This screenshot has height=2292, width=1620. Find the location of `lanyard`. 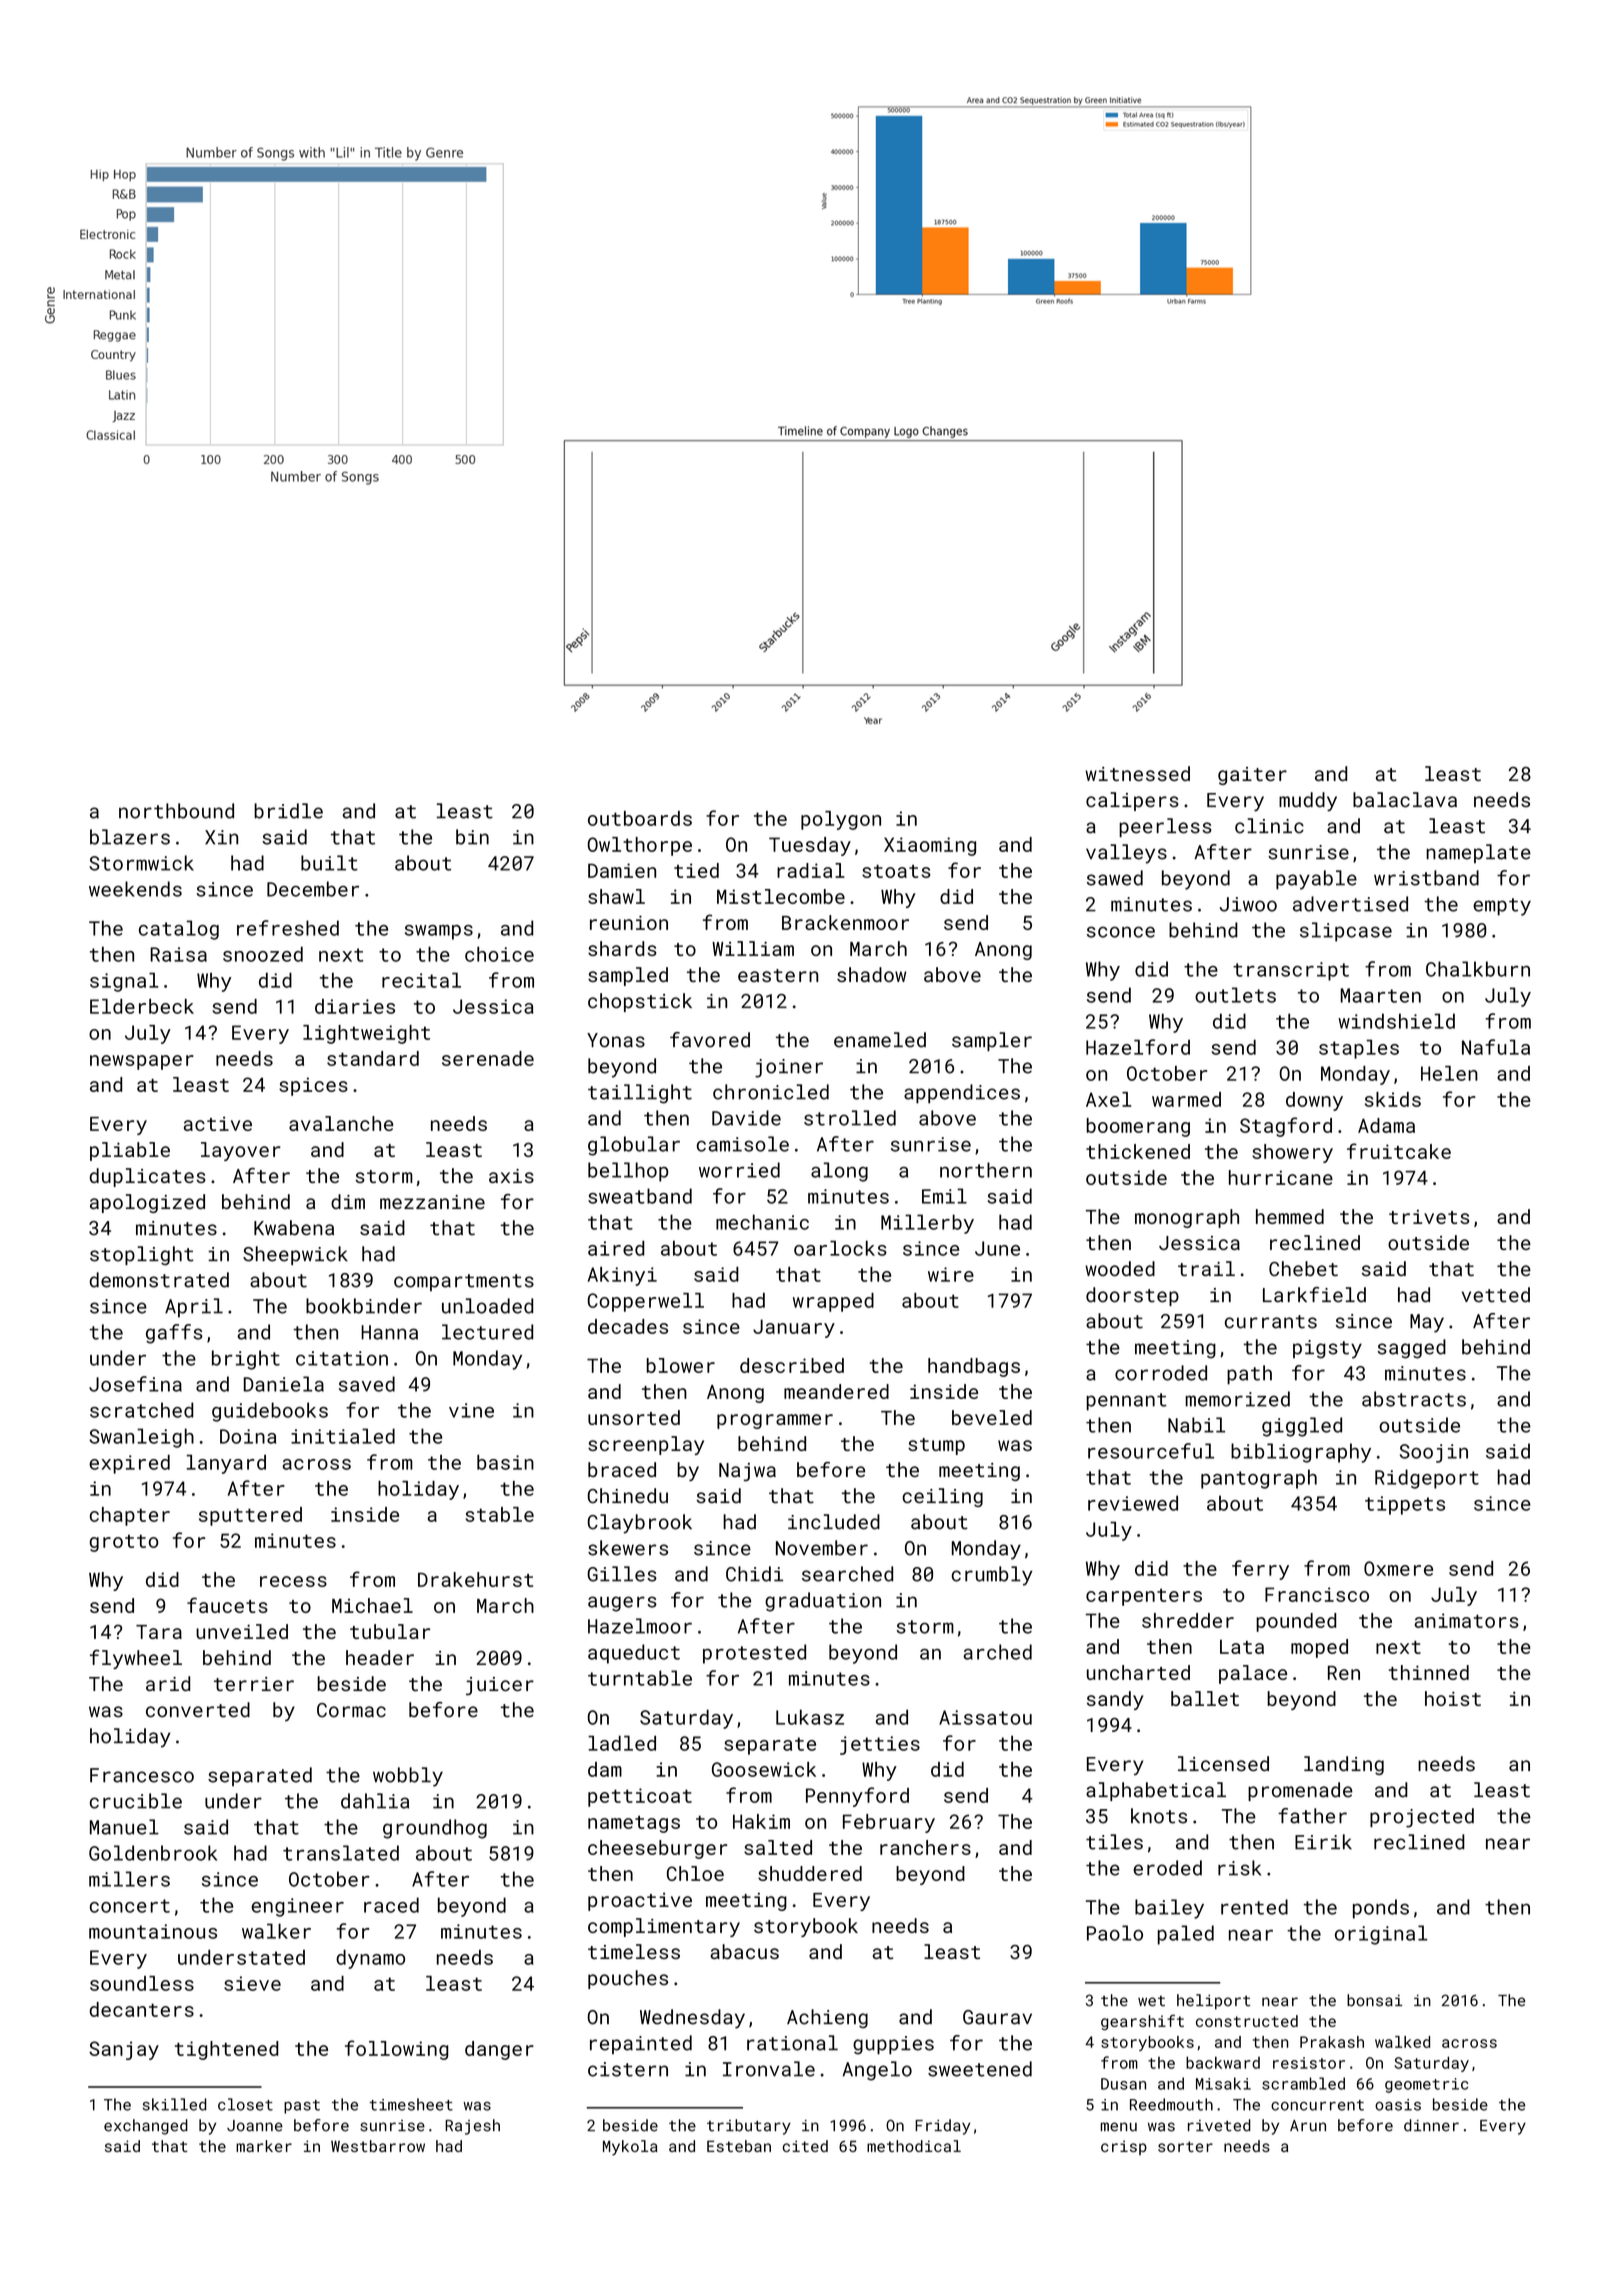

lanyard is located at coordinates (226, 1464).
